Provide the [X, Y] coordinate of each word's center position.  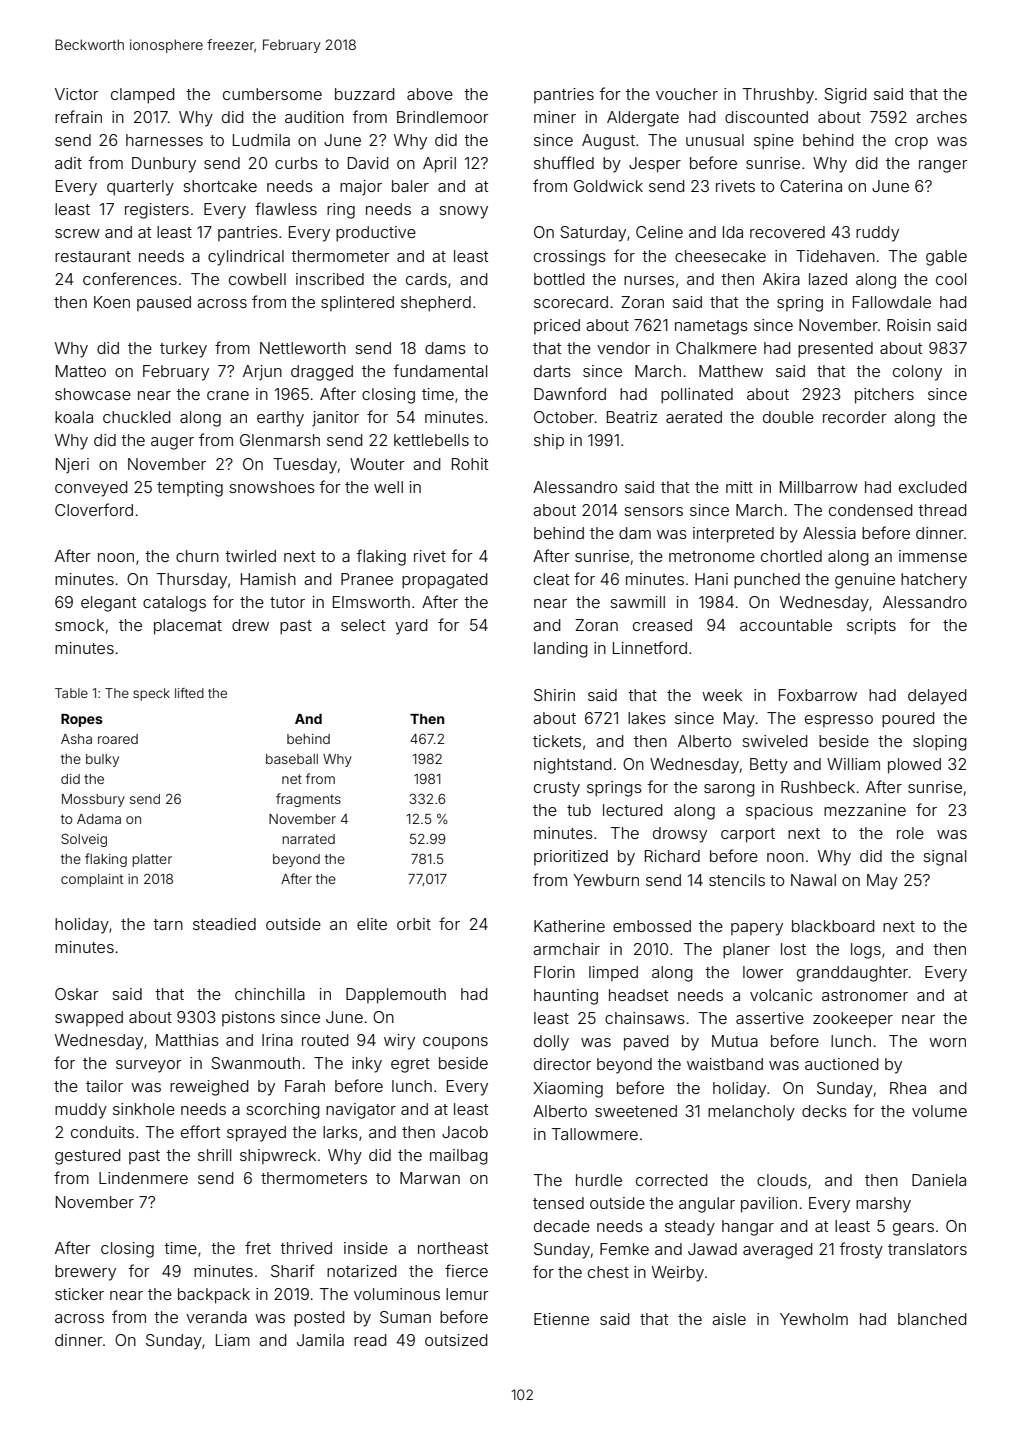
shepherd [436, 304]
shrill [214, 1155]
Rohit [470, 464]
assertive [770, 1018]
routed [325, 1040]
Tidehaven [835, 256]
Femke [624, 1249]
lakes [647, 718]
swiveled [775, 741]
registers [157, 211]
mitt [739, 487]
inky [367, 1065]
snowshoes [272, 487]
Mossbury [93, 800]
